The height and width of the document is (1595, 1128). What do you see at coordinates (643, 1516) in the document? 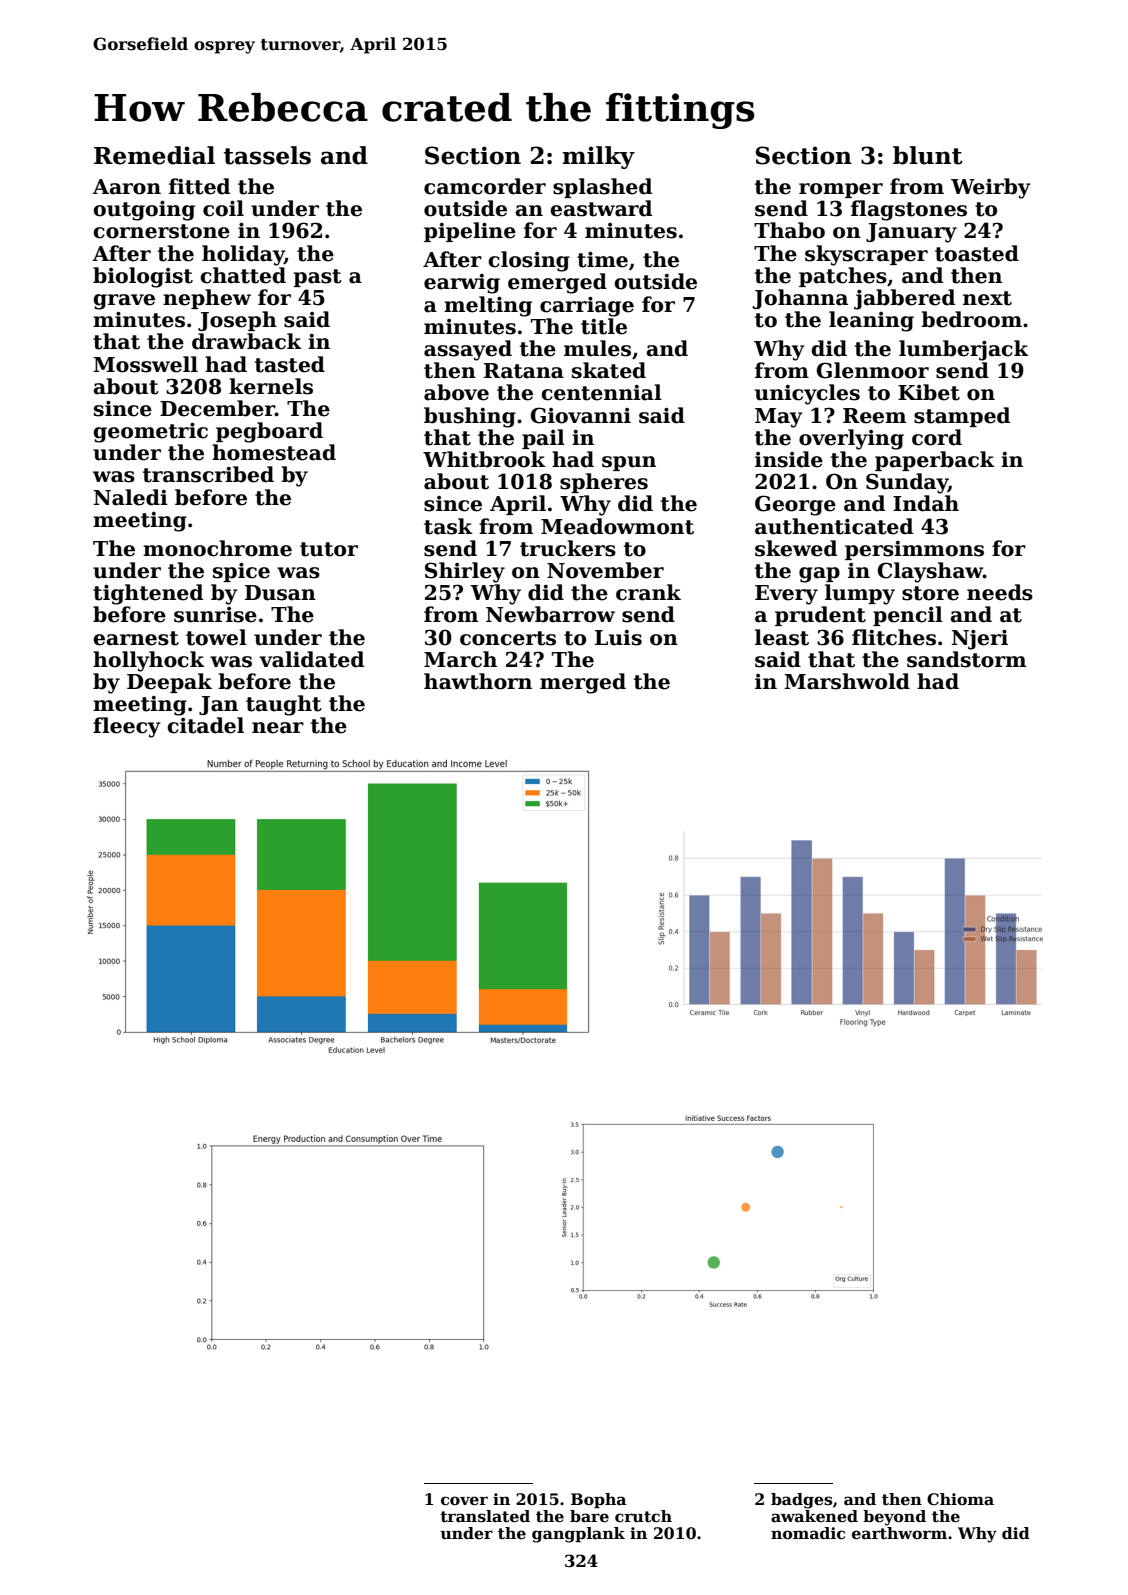
I see `crutch` at bounding box center [643, 1516].
